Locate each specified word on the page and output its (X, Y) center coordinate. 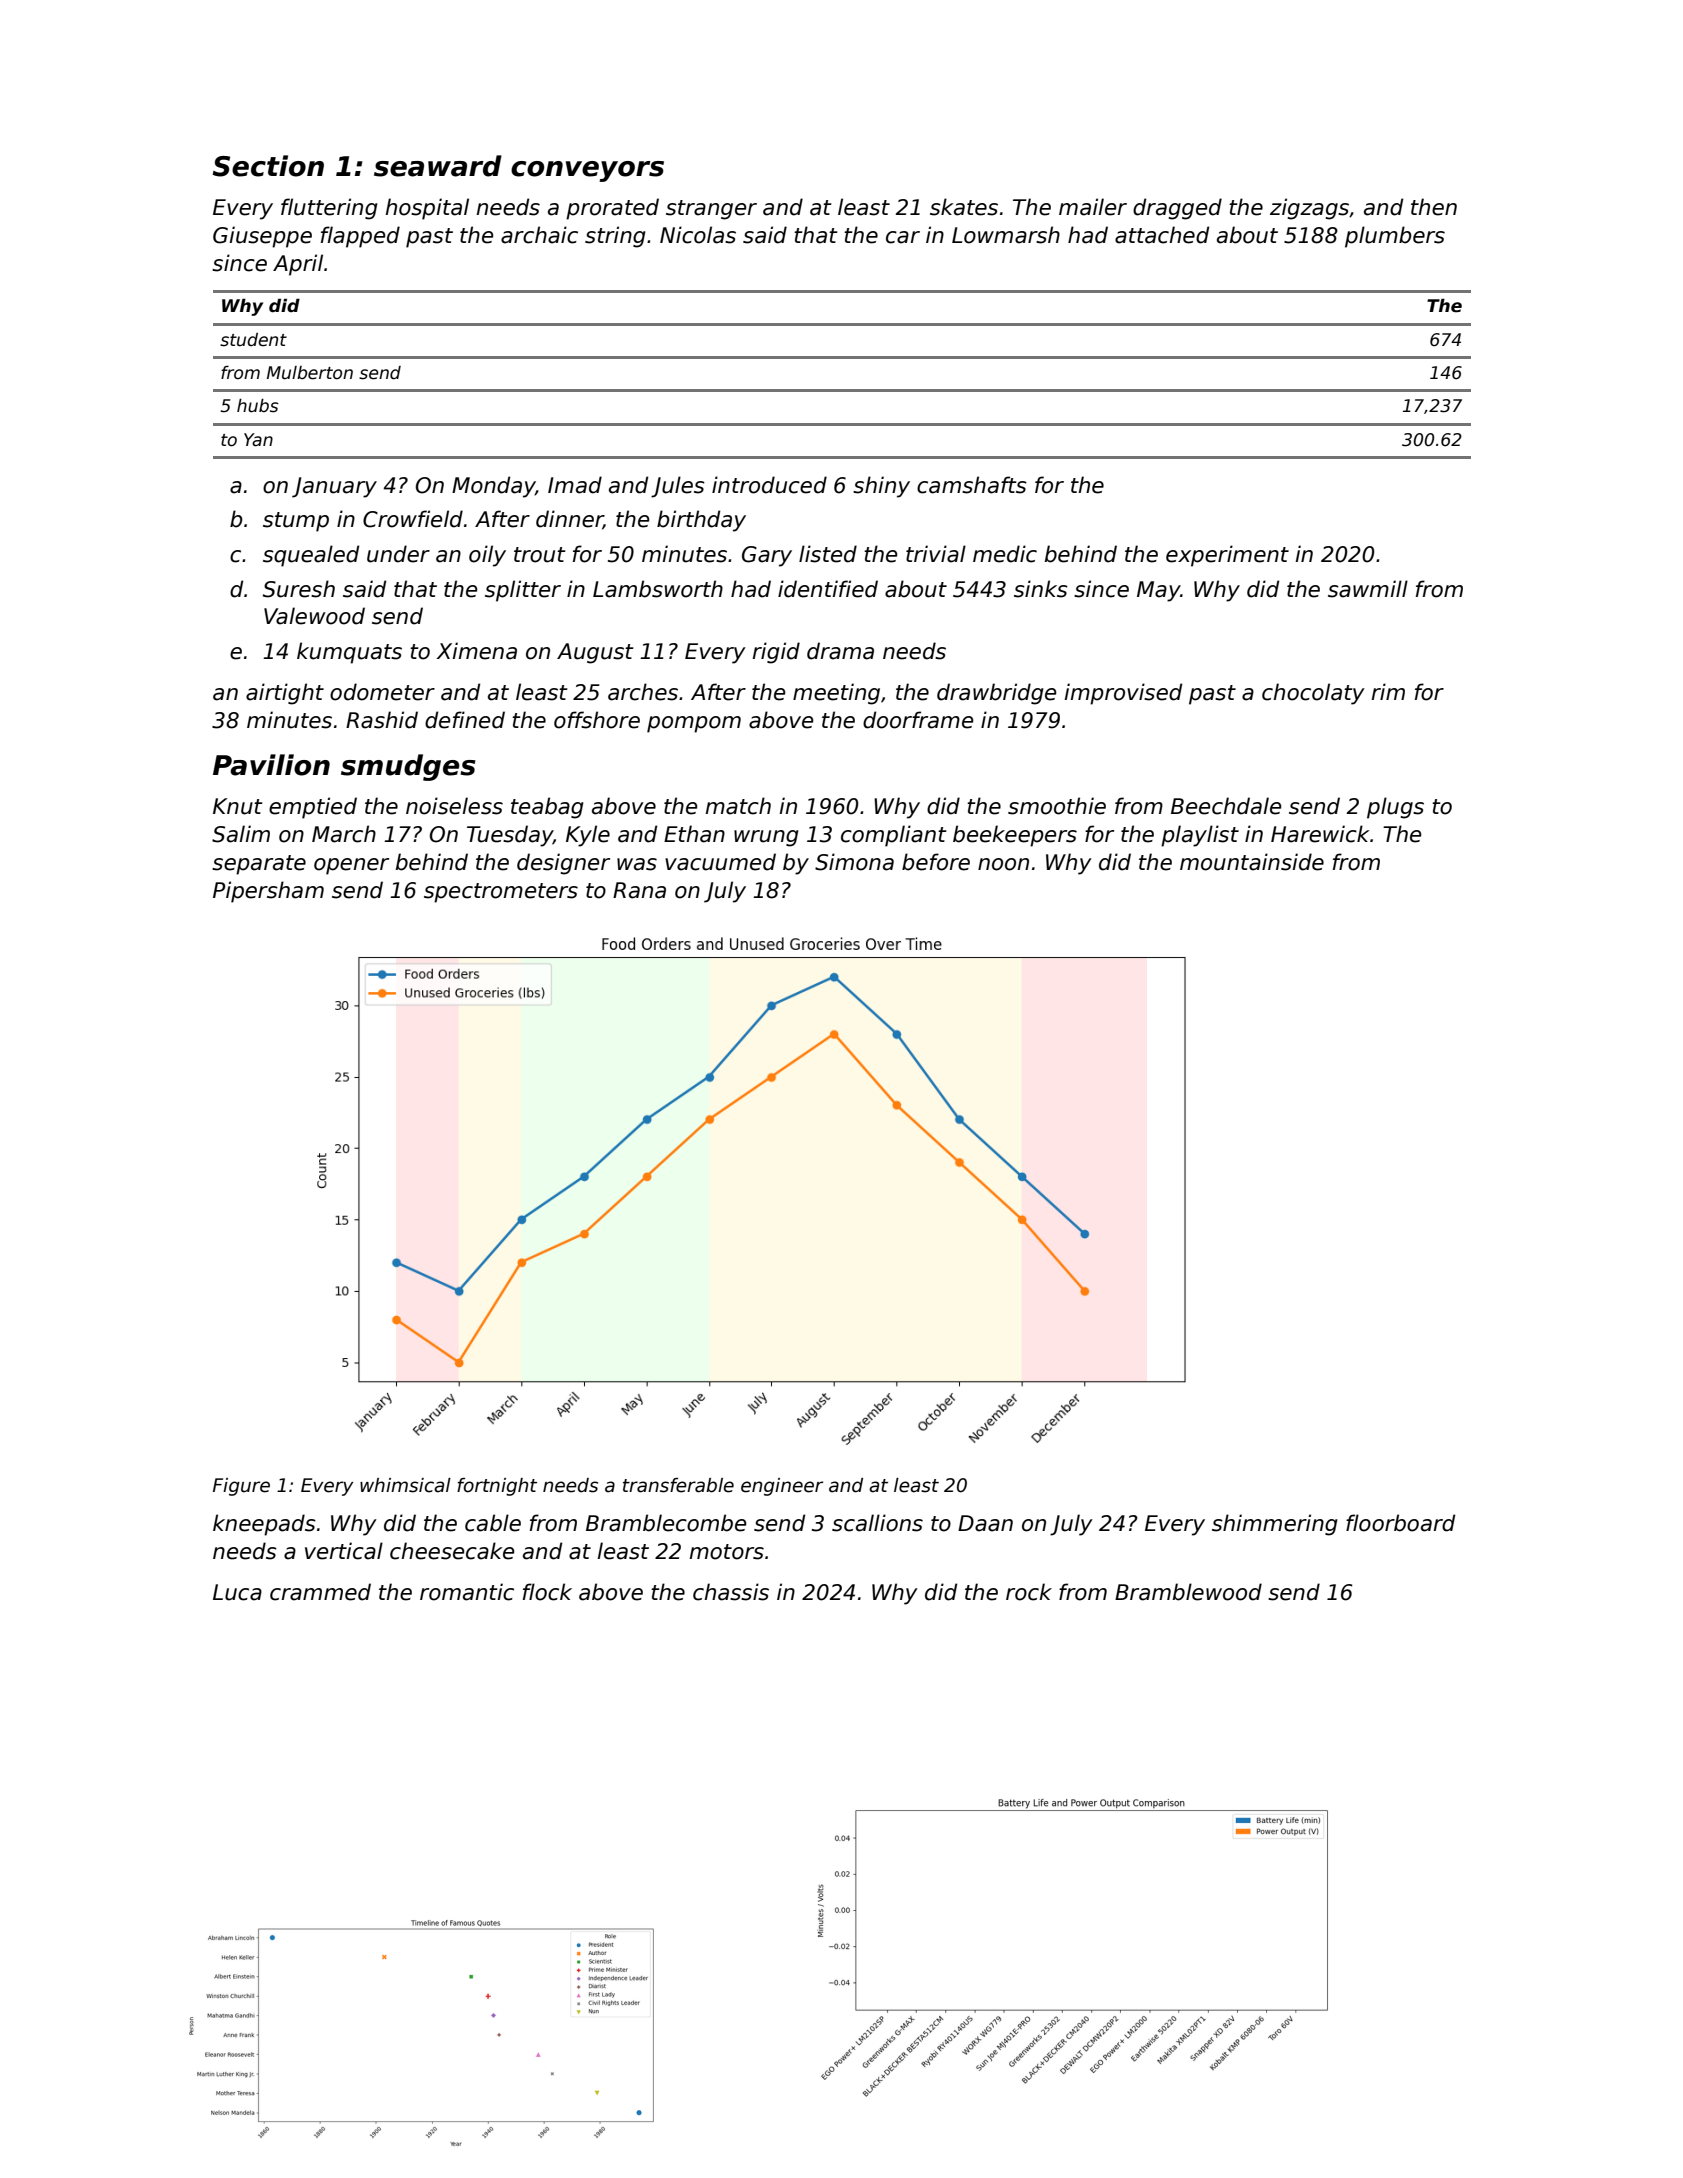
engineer (782, 1487)
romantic (467, 1592)
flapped (360, 237)
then (1434, 207)
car (903, 237)
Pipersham (268, 892)
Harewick (1320, 834)
